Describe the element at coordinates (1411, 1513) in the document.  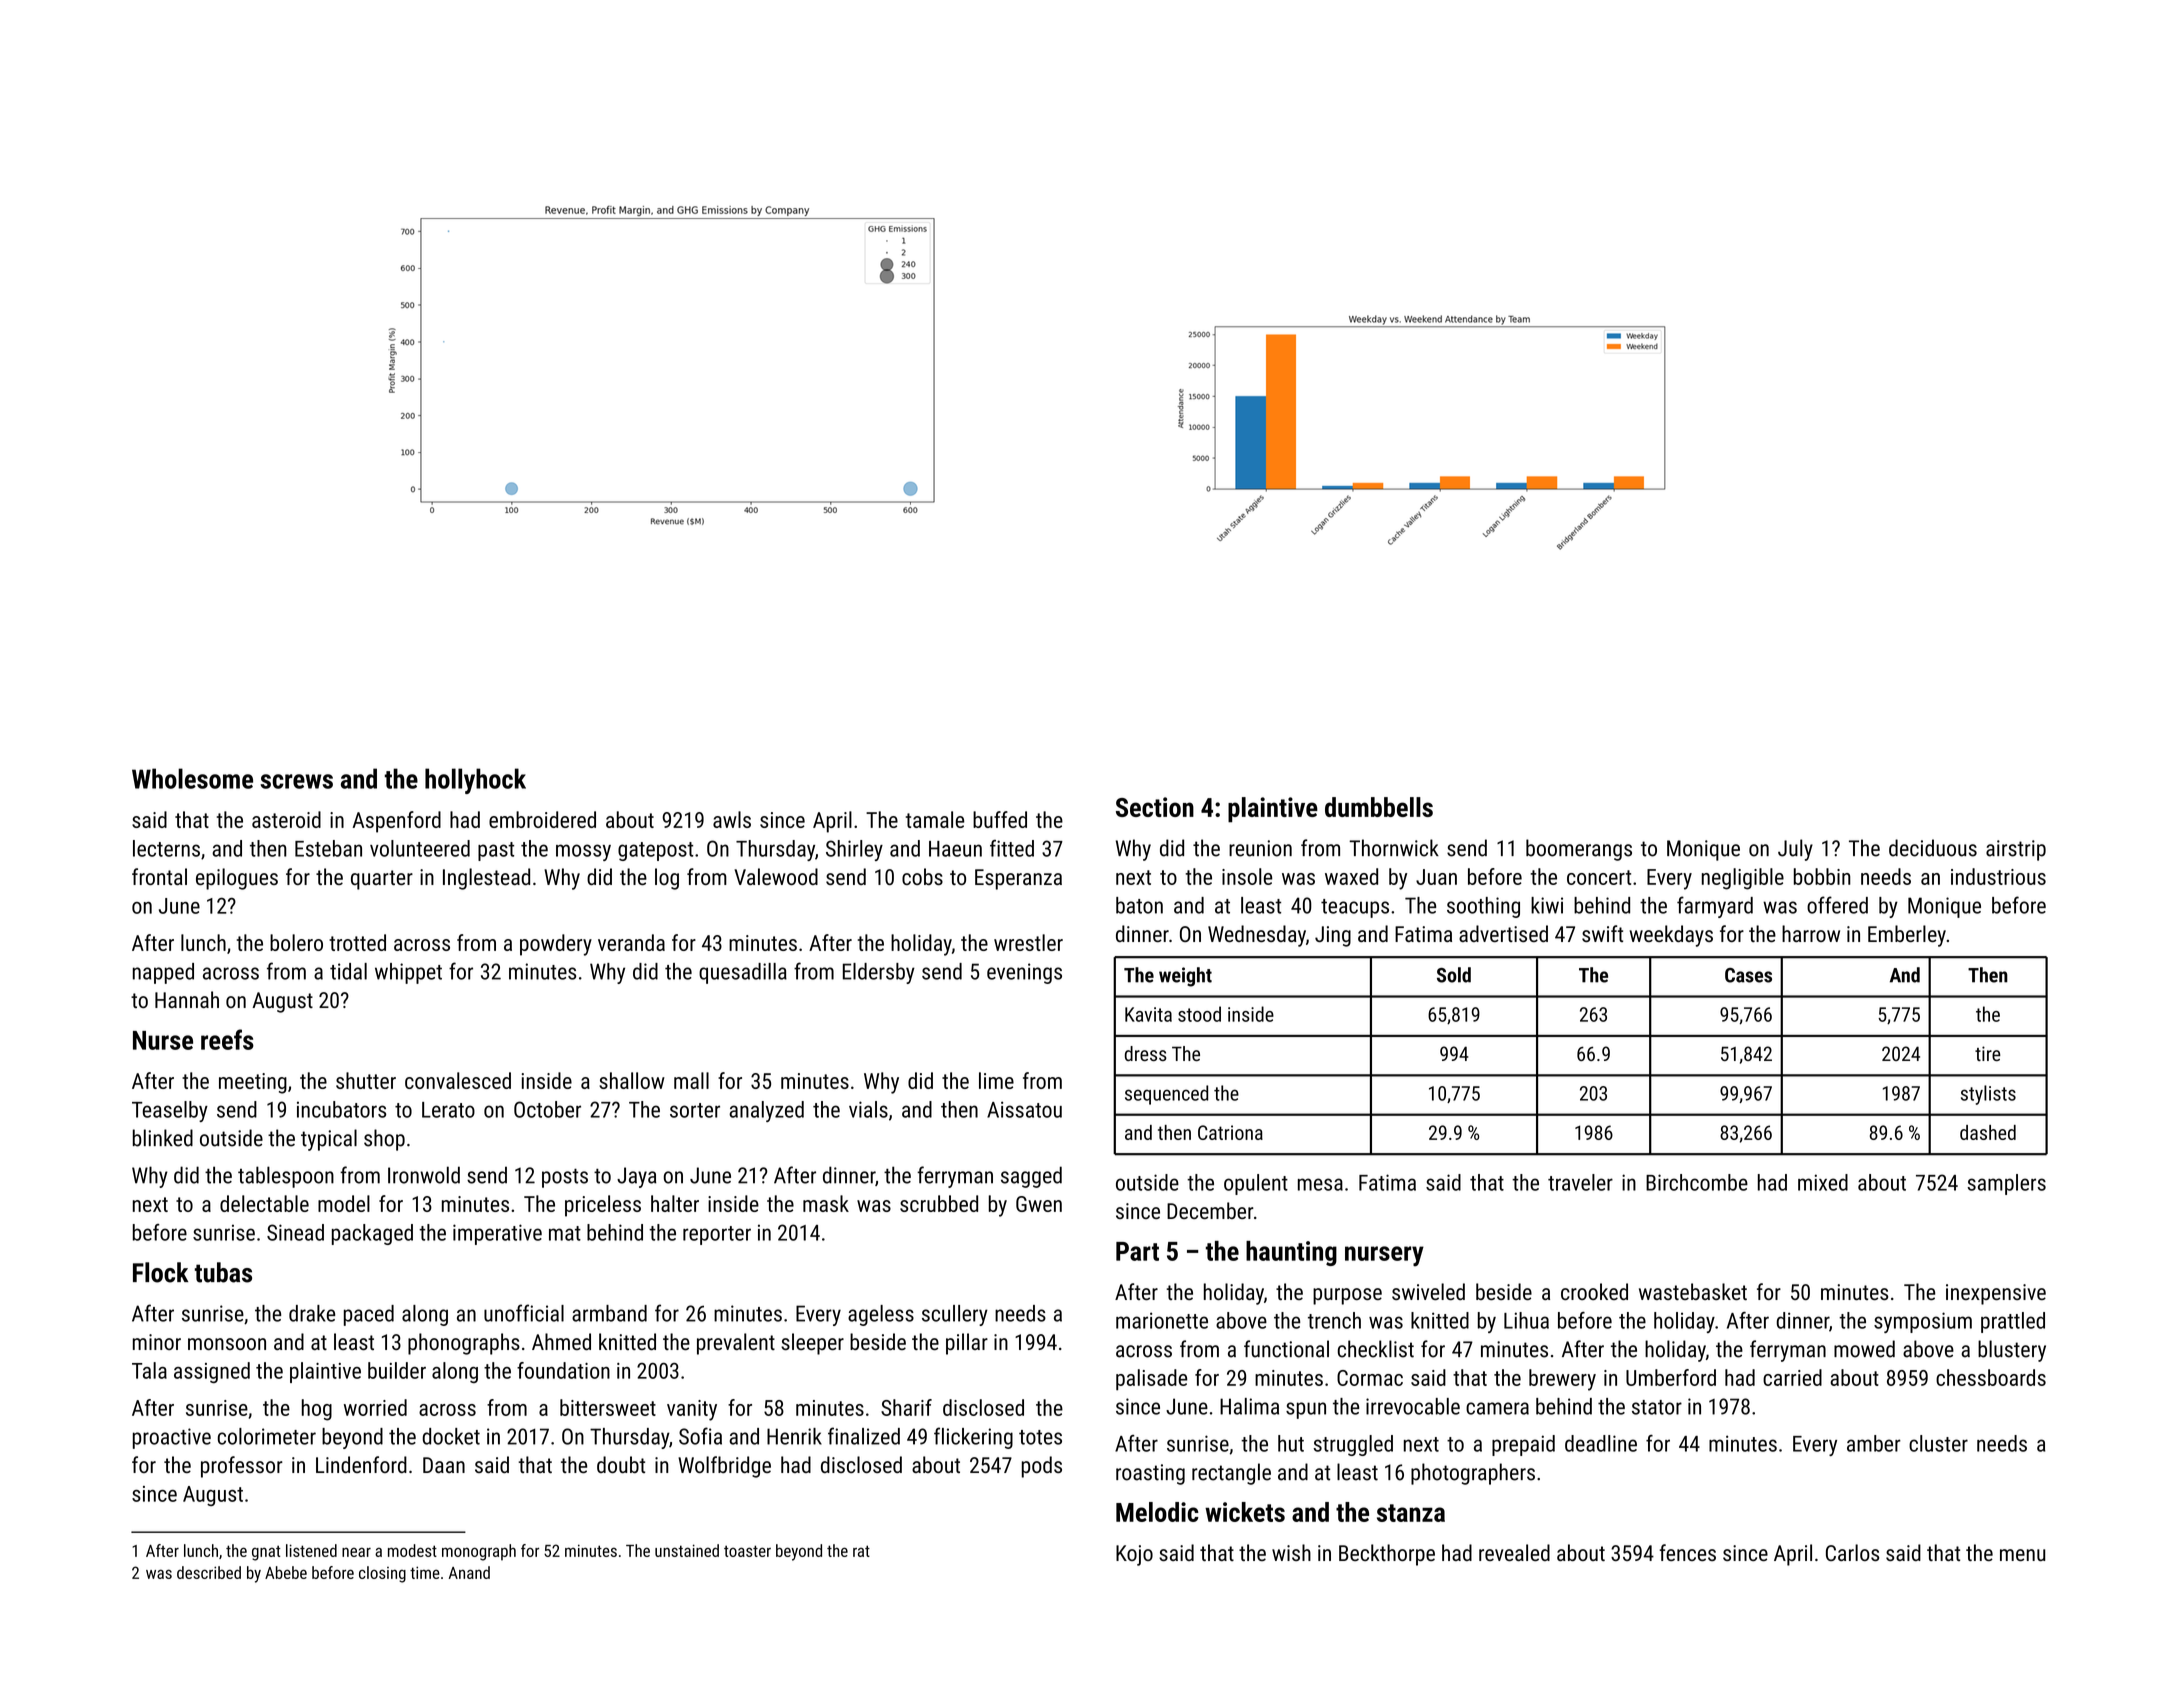
I see `stanza` at that location.
